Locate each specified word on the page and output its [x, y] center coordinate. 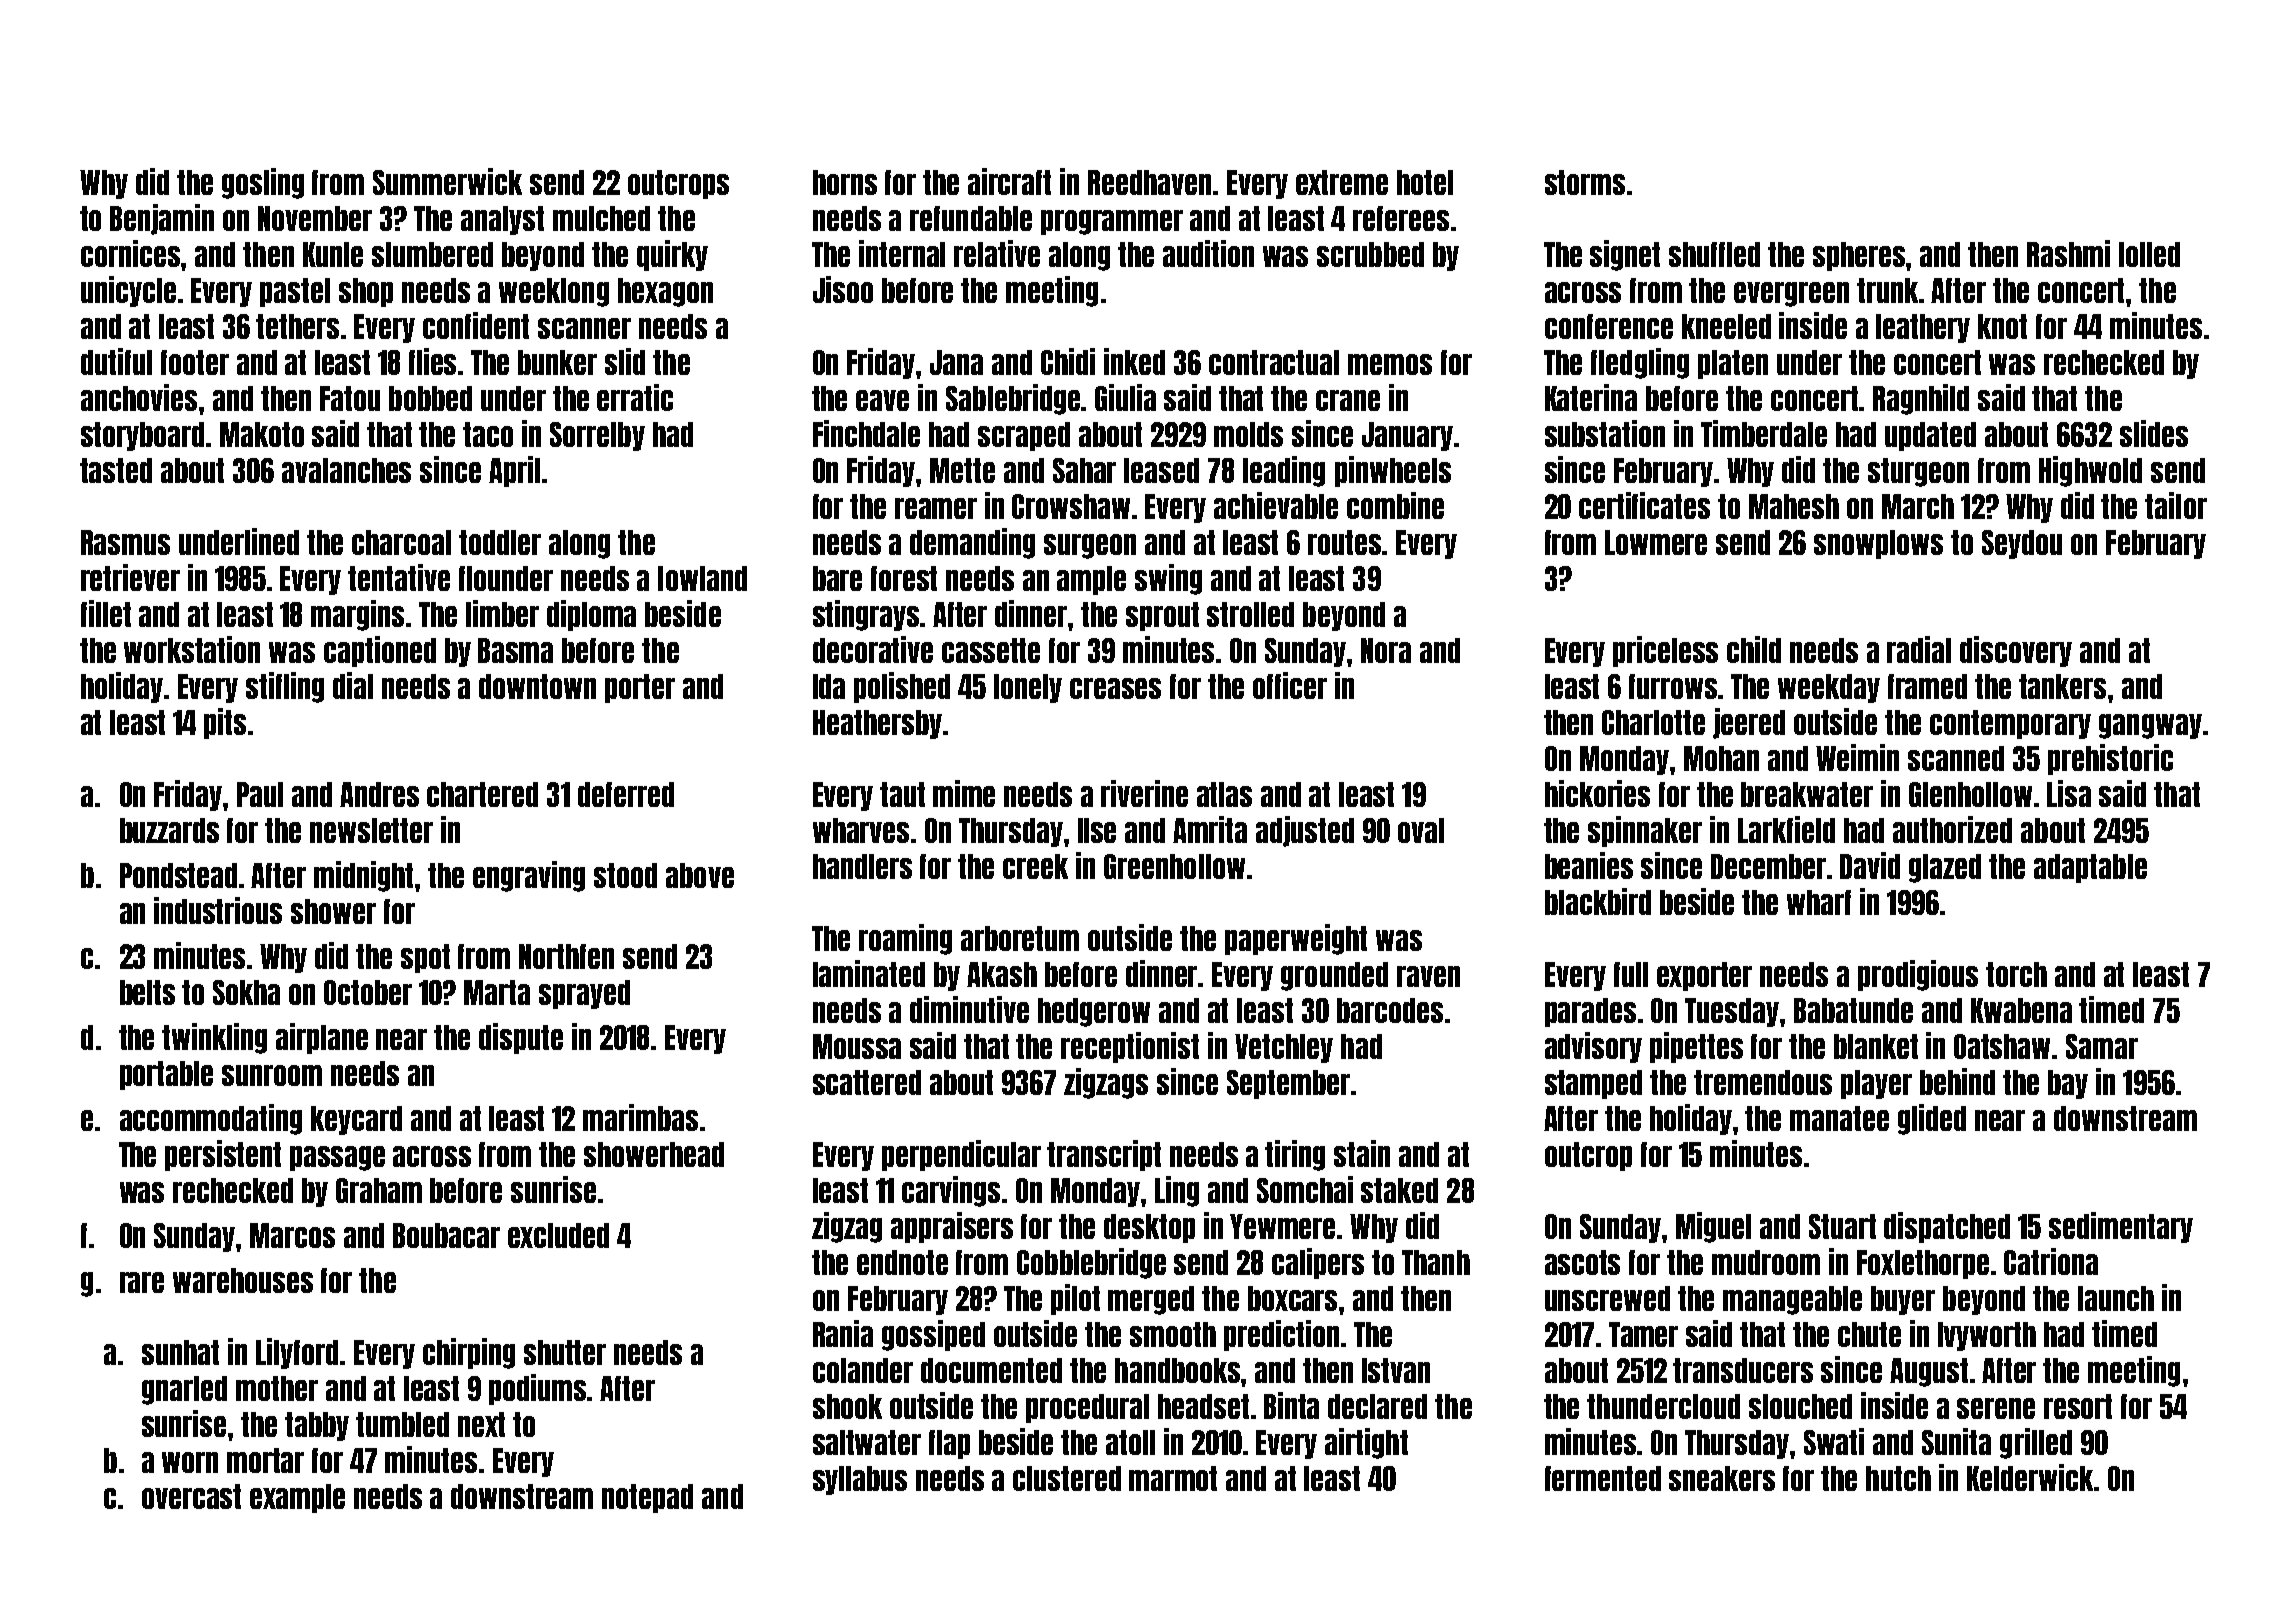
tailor [2176, 505]
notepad [647, 1498]
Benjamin [162, 219]
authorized [1952, 829]
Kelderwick [2030, 1477]
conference [1609, 326]
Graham [379, 1190]
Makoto [262, 434]
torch [2016, 974]
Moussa [857, 1046]
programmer [1112, 222]
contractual [1274, 362]
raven [1428, 976]
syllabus [860, 1480]
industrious [218, 910]
